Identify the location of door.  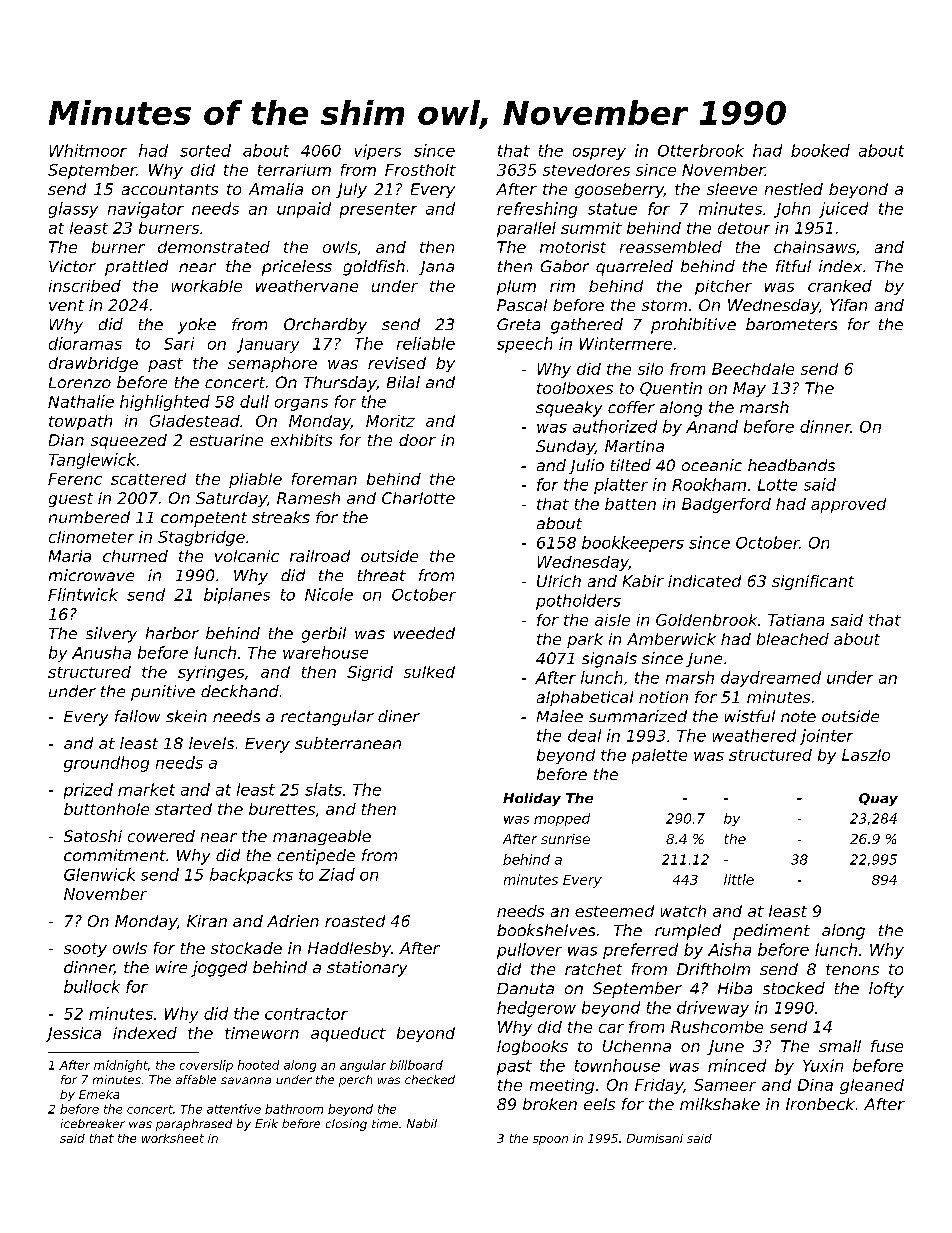
(417, 440).
